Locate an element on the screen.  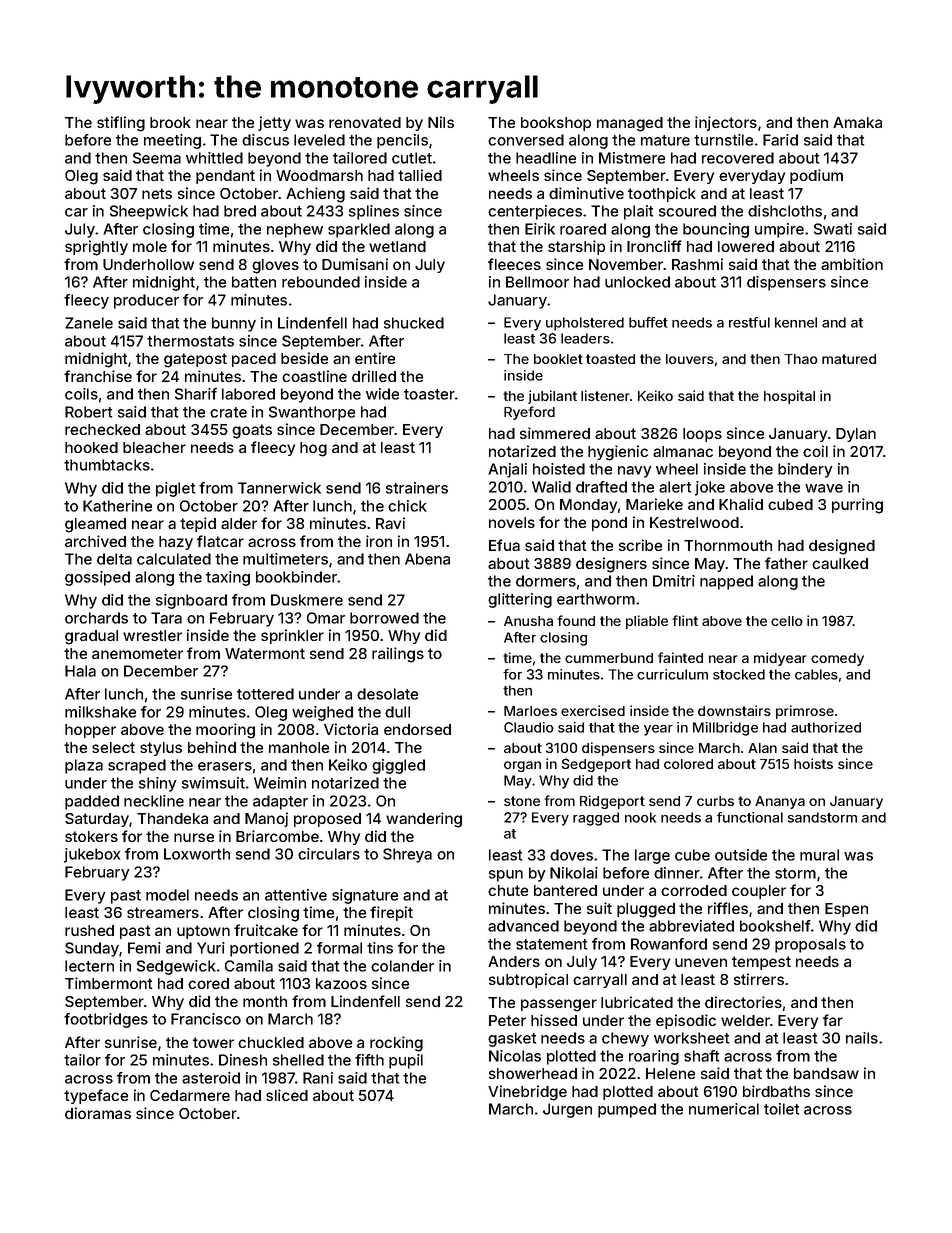
borrowed is located at coordinates (384, 618).
